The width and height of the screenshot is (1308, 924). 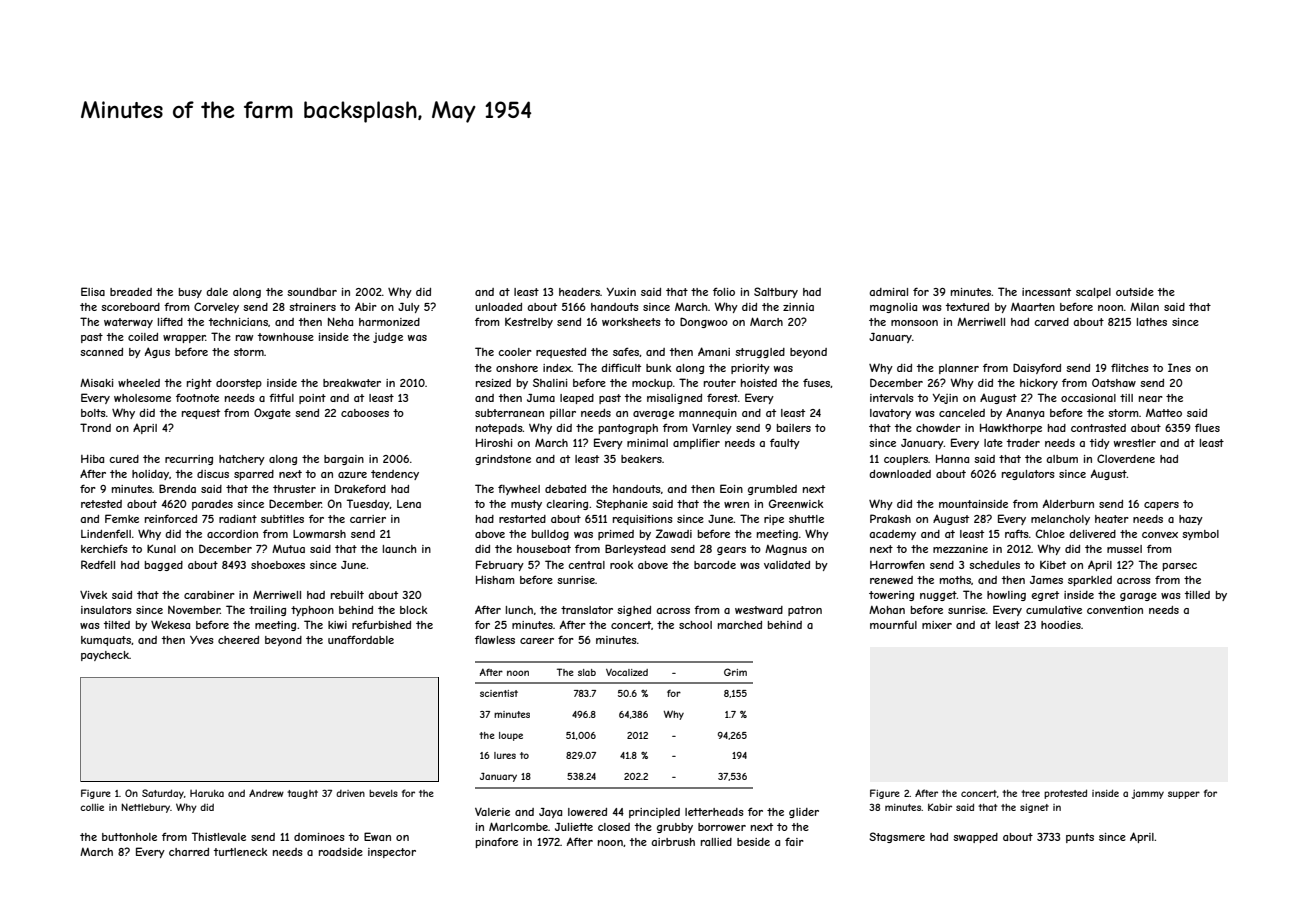 What do you see at coordinates (1115, 610) in the screenshot?
I see `convention` at bounding box center [1115, 610].
